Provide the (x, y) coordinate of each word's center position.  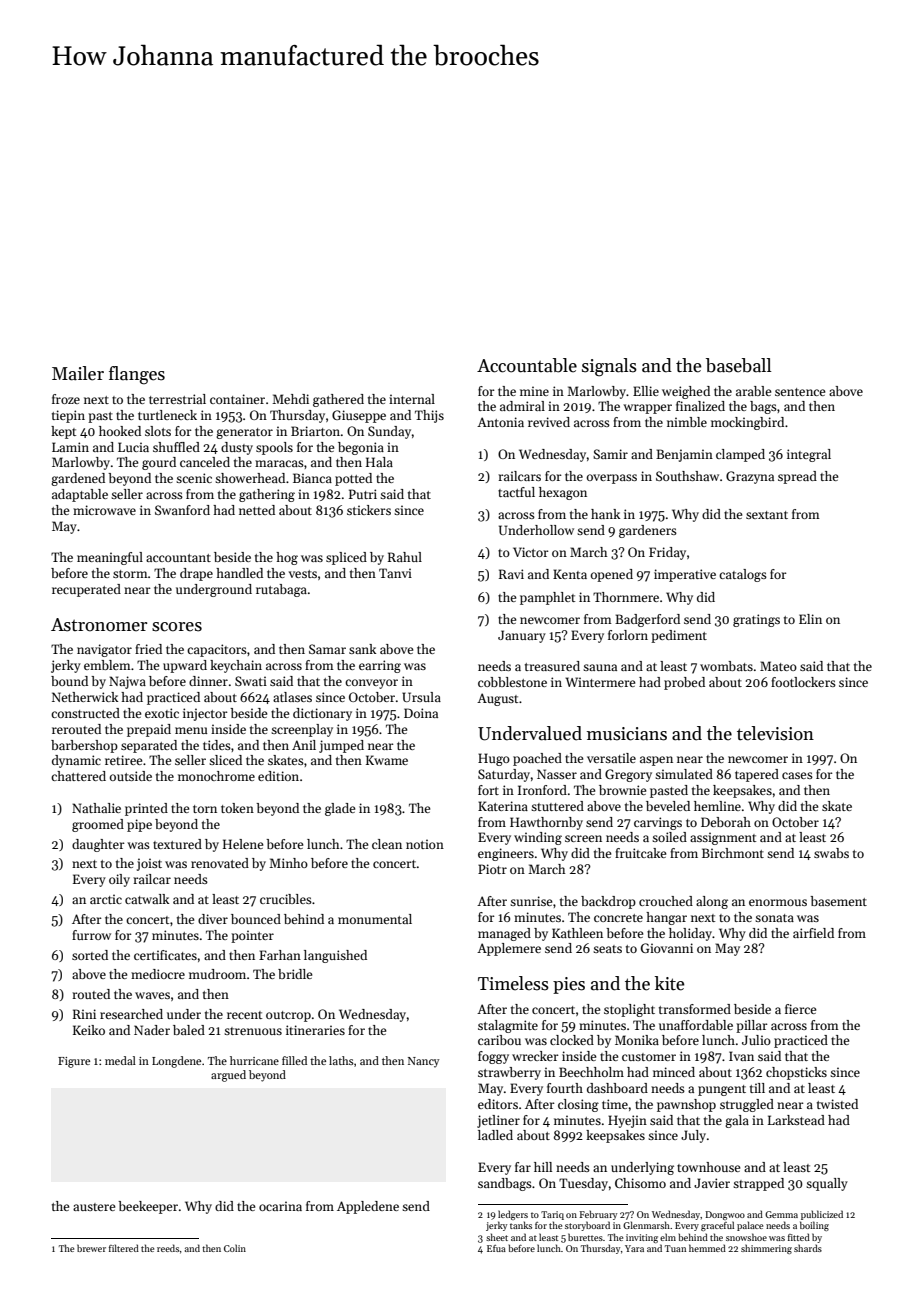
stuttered (557, 806)
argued (228, 1076)
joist (149, 864)
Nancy (423, 1062)
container (237, 399)
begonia (361, 448)
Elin (810, 619)
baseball (739, 365)
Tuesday (583, 1184)
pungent (722, 1090)
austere (94, 1207)
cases (797, 775)
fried (148, 649)
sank (362, 649)
